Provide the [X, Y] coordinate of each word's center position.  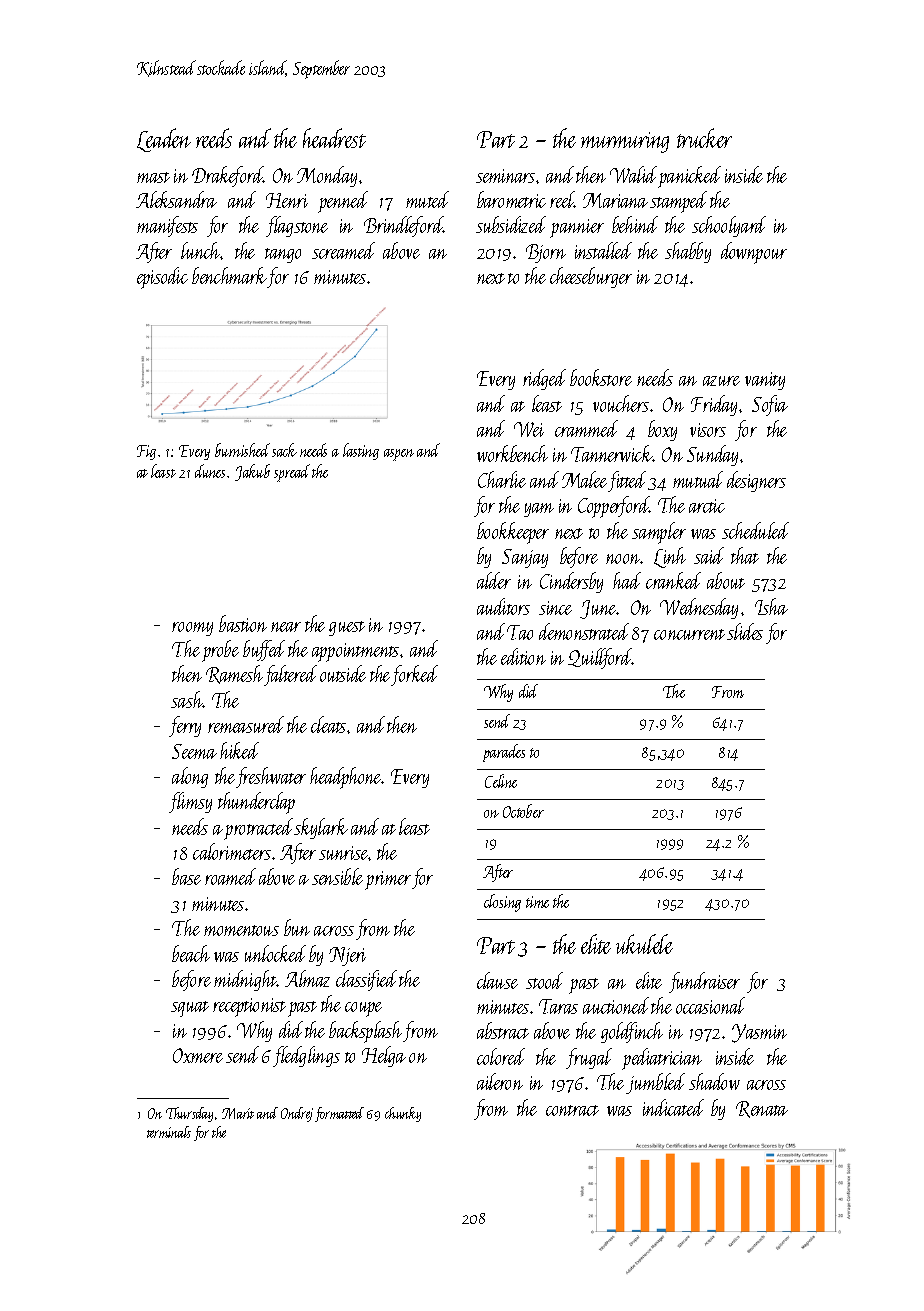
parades [504, 753]
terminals [169, 1132]
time [537, 902]
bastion [243, 623]
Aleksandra [176, 199]
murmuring [625, 142]
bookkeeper [513, 533]
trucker [704, 138]
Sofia [770, 405]
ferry [185, 726]
